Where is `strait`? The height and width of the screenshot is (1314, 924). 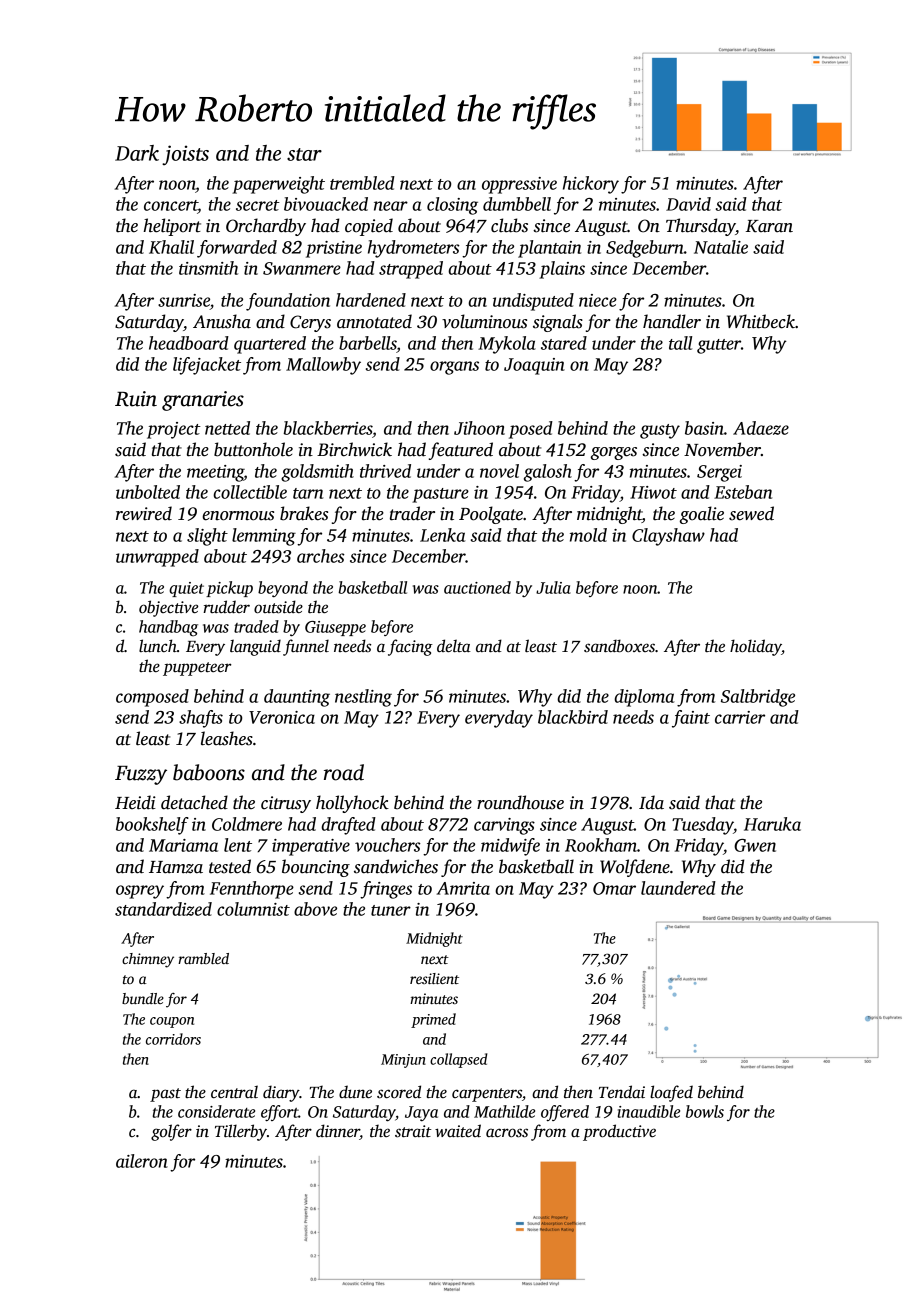 strait is located at coordinates (413, 1131).
